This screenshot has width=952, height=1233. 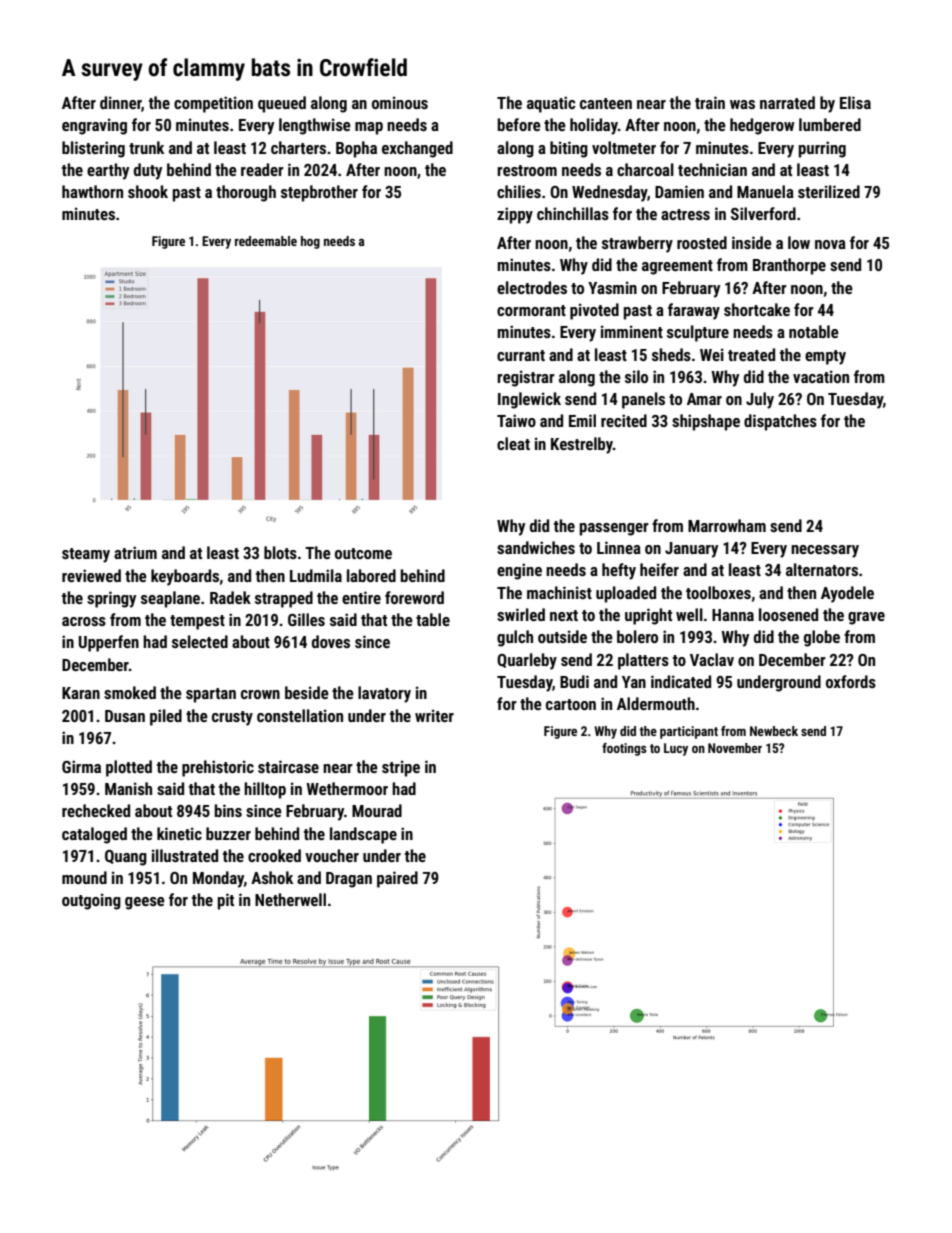 What do you see at coordinates (397, 879) in the screenshot?
I see `paired` at bounding box center [397, 879].
